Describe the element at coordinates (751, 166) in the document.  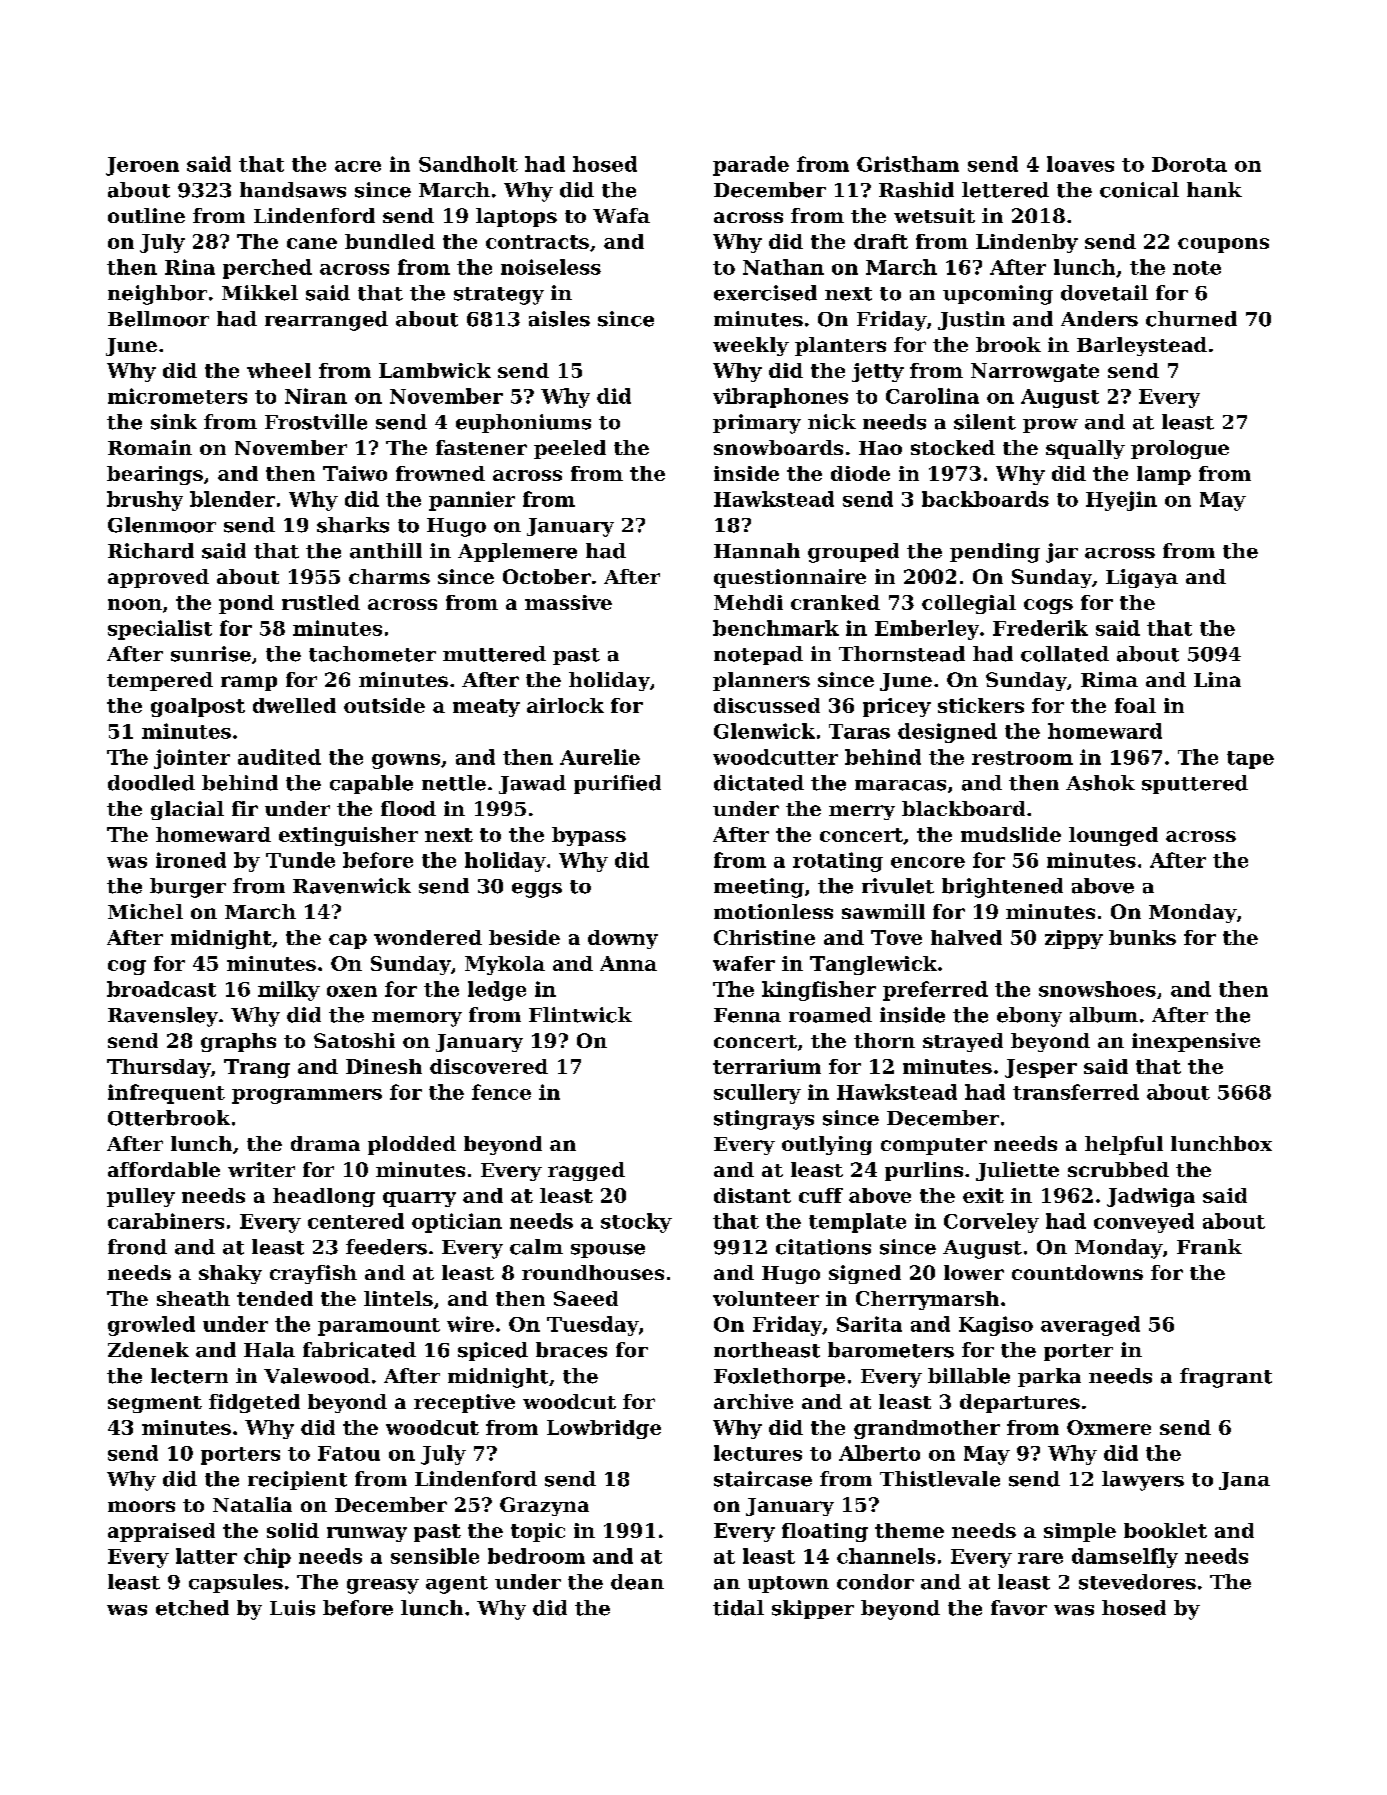
I see `parade` at that location.
